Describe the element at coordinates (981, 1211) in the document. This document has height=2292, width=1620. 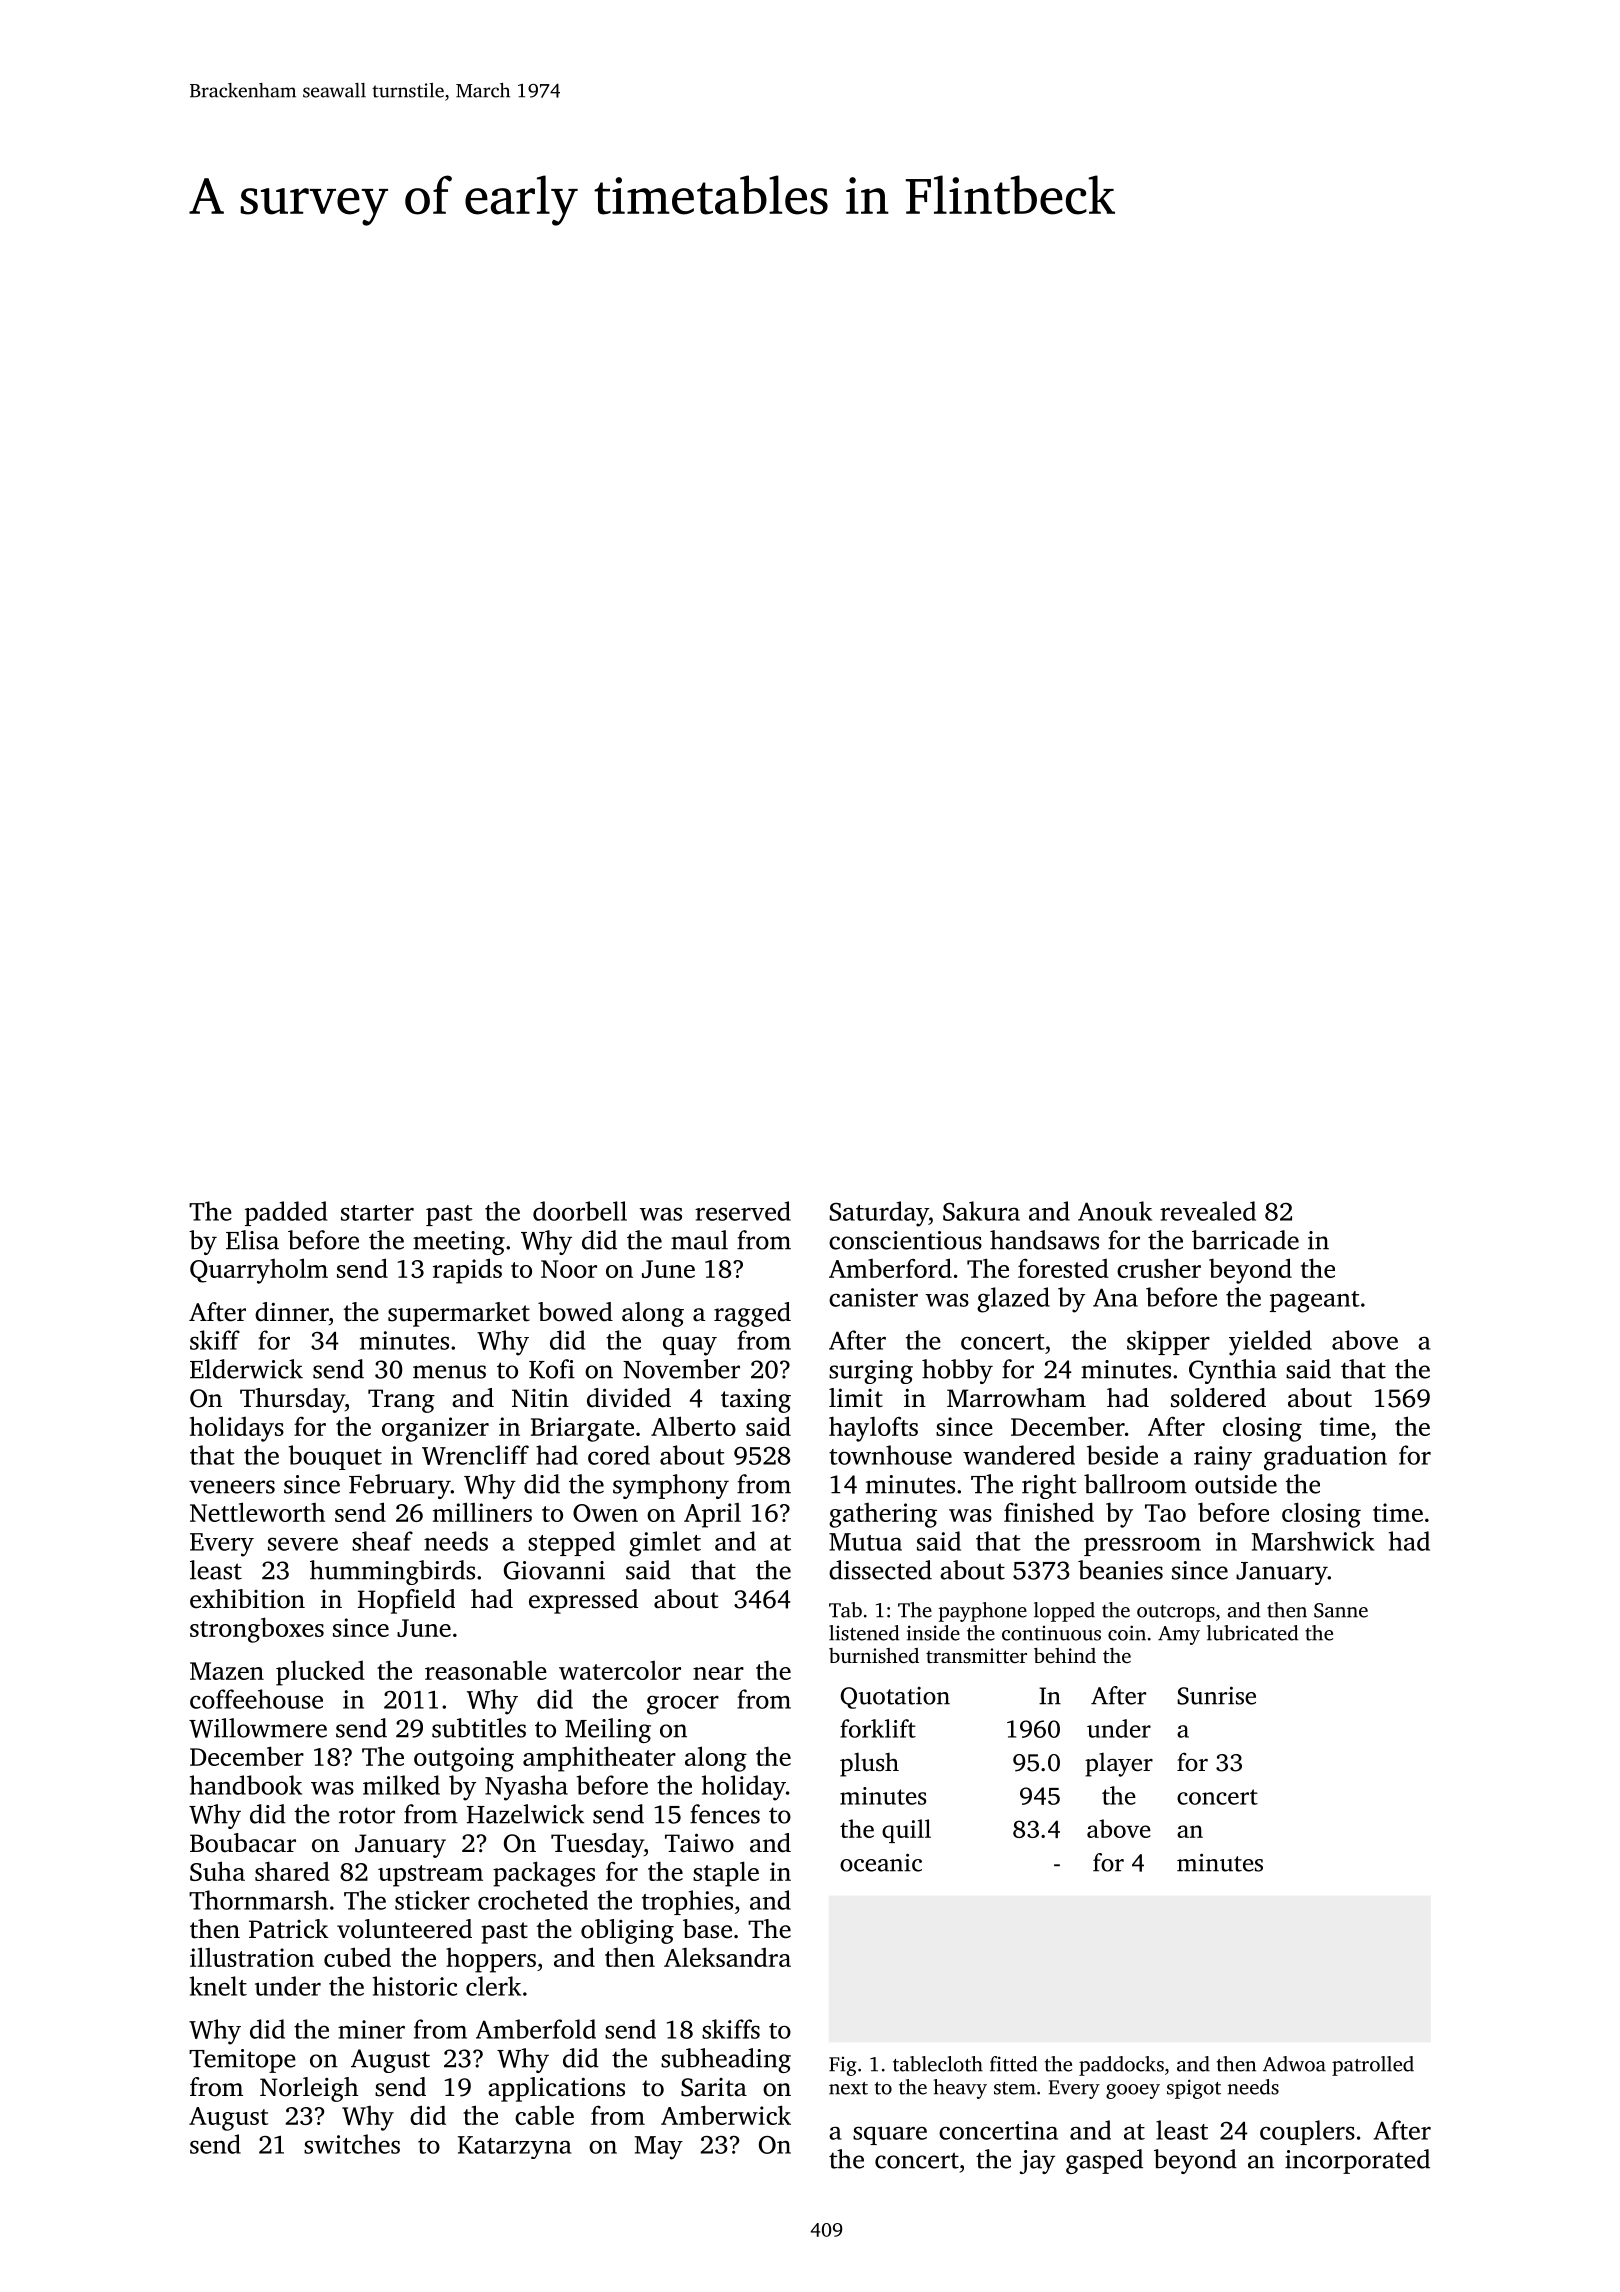
I see `Sakura` at that location.
